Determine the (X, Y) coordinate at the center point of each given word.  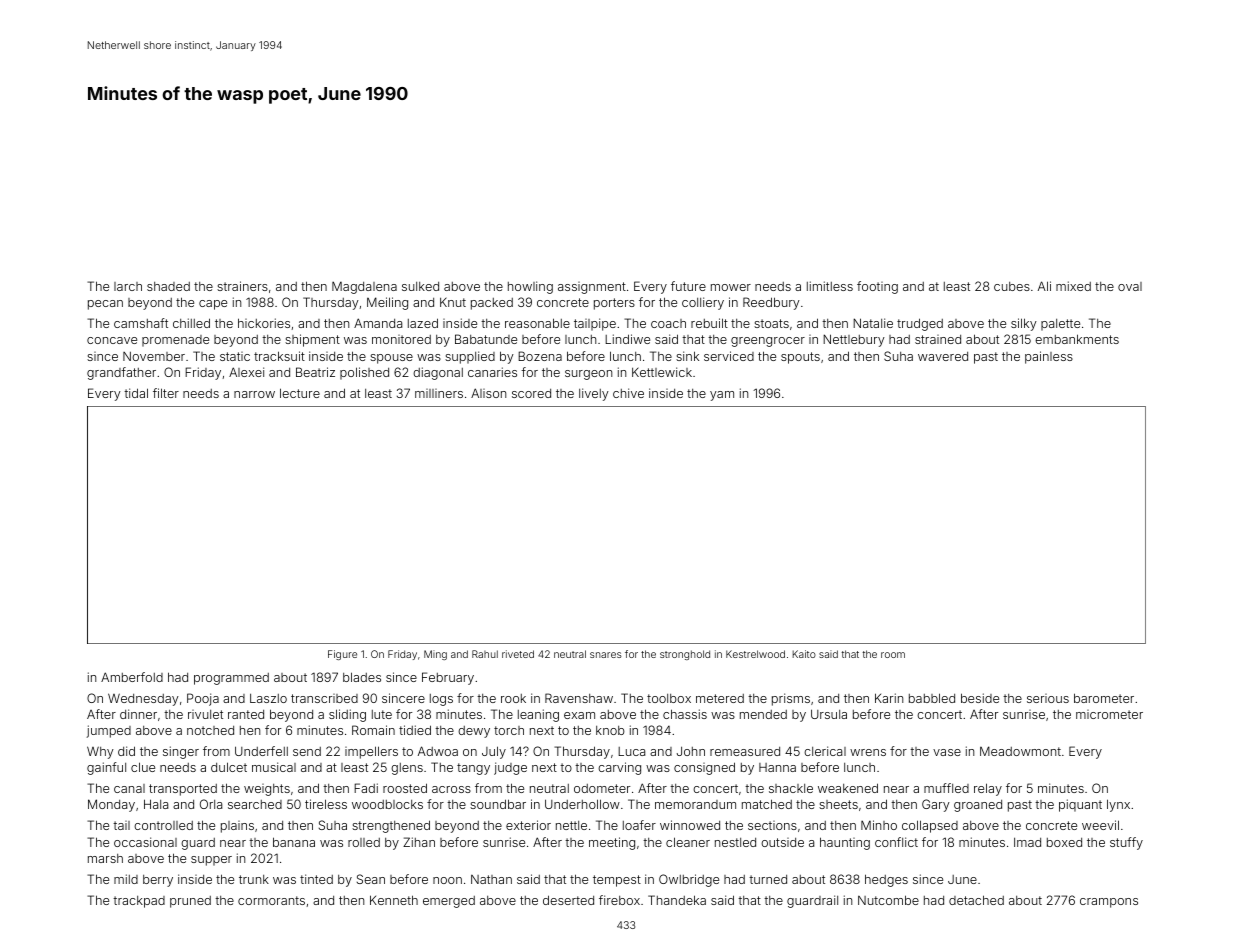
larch (128, 286)
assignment (592, 288)
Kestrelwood (755, 654)
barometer (1104, 698)
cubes (1012, 286)
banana (294, 842)
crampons (1109, 903)
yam (722, 396)
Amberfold (132, 677)
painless (1049, 357)
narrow (254, 394)
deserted (568, 900)
